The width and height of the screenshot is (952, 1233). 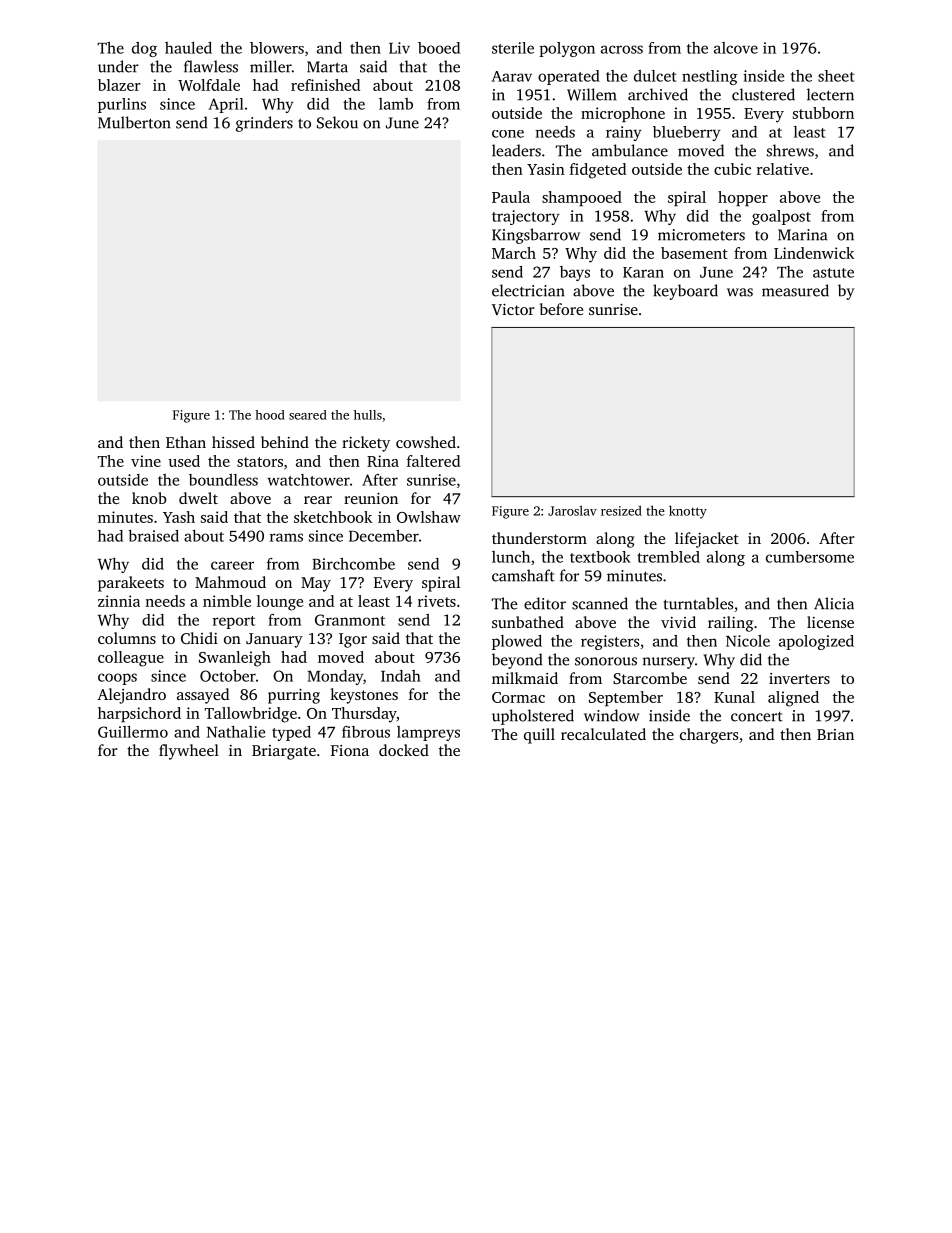 What do you see at coordinates (688, 512) in the screenshot?
I see `knotty` at bounding box center [688, 512].
